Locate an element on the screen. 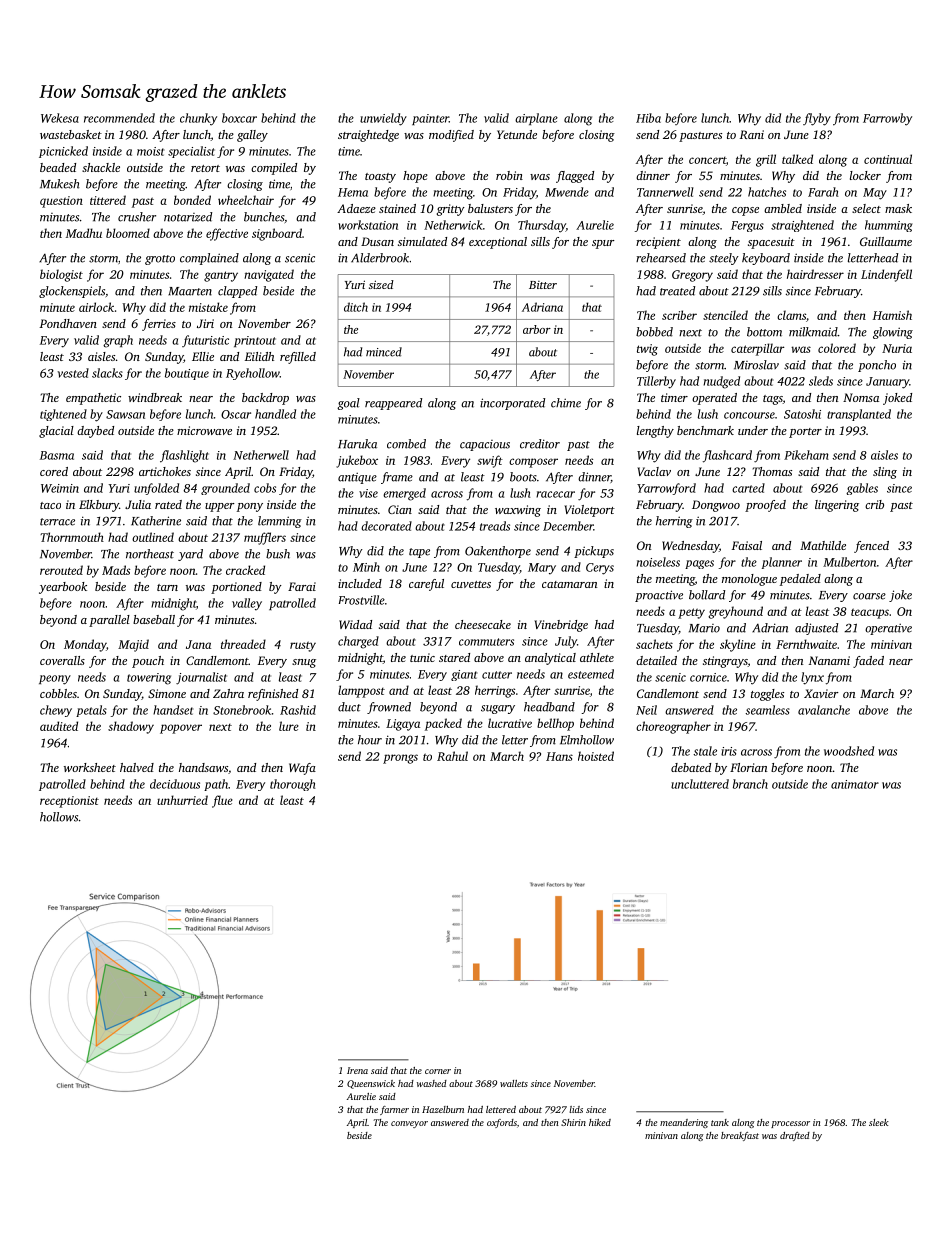  corner is located at coordinates (438, 1071).
